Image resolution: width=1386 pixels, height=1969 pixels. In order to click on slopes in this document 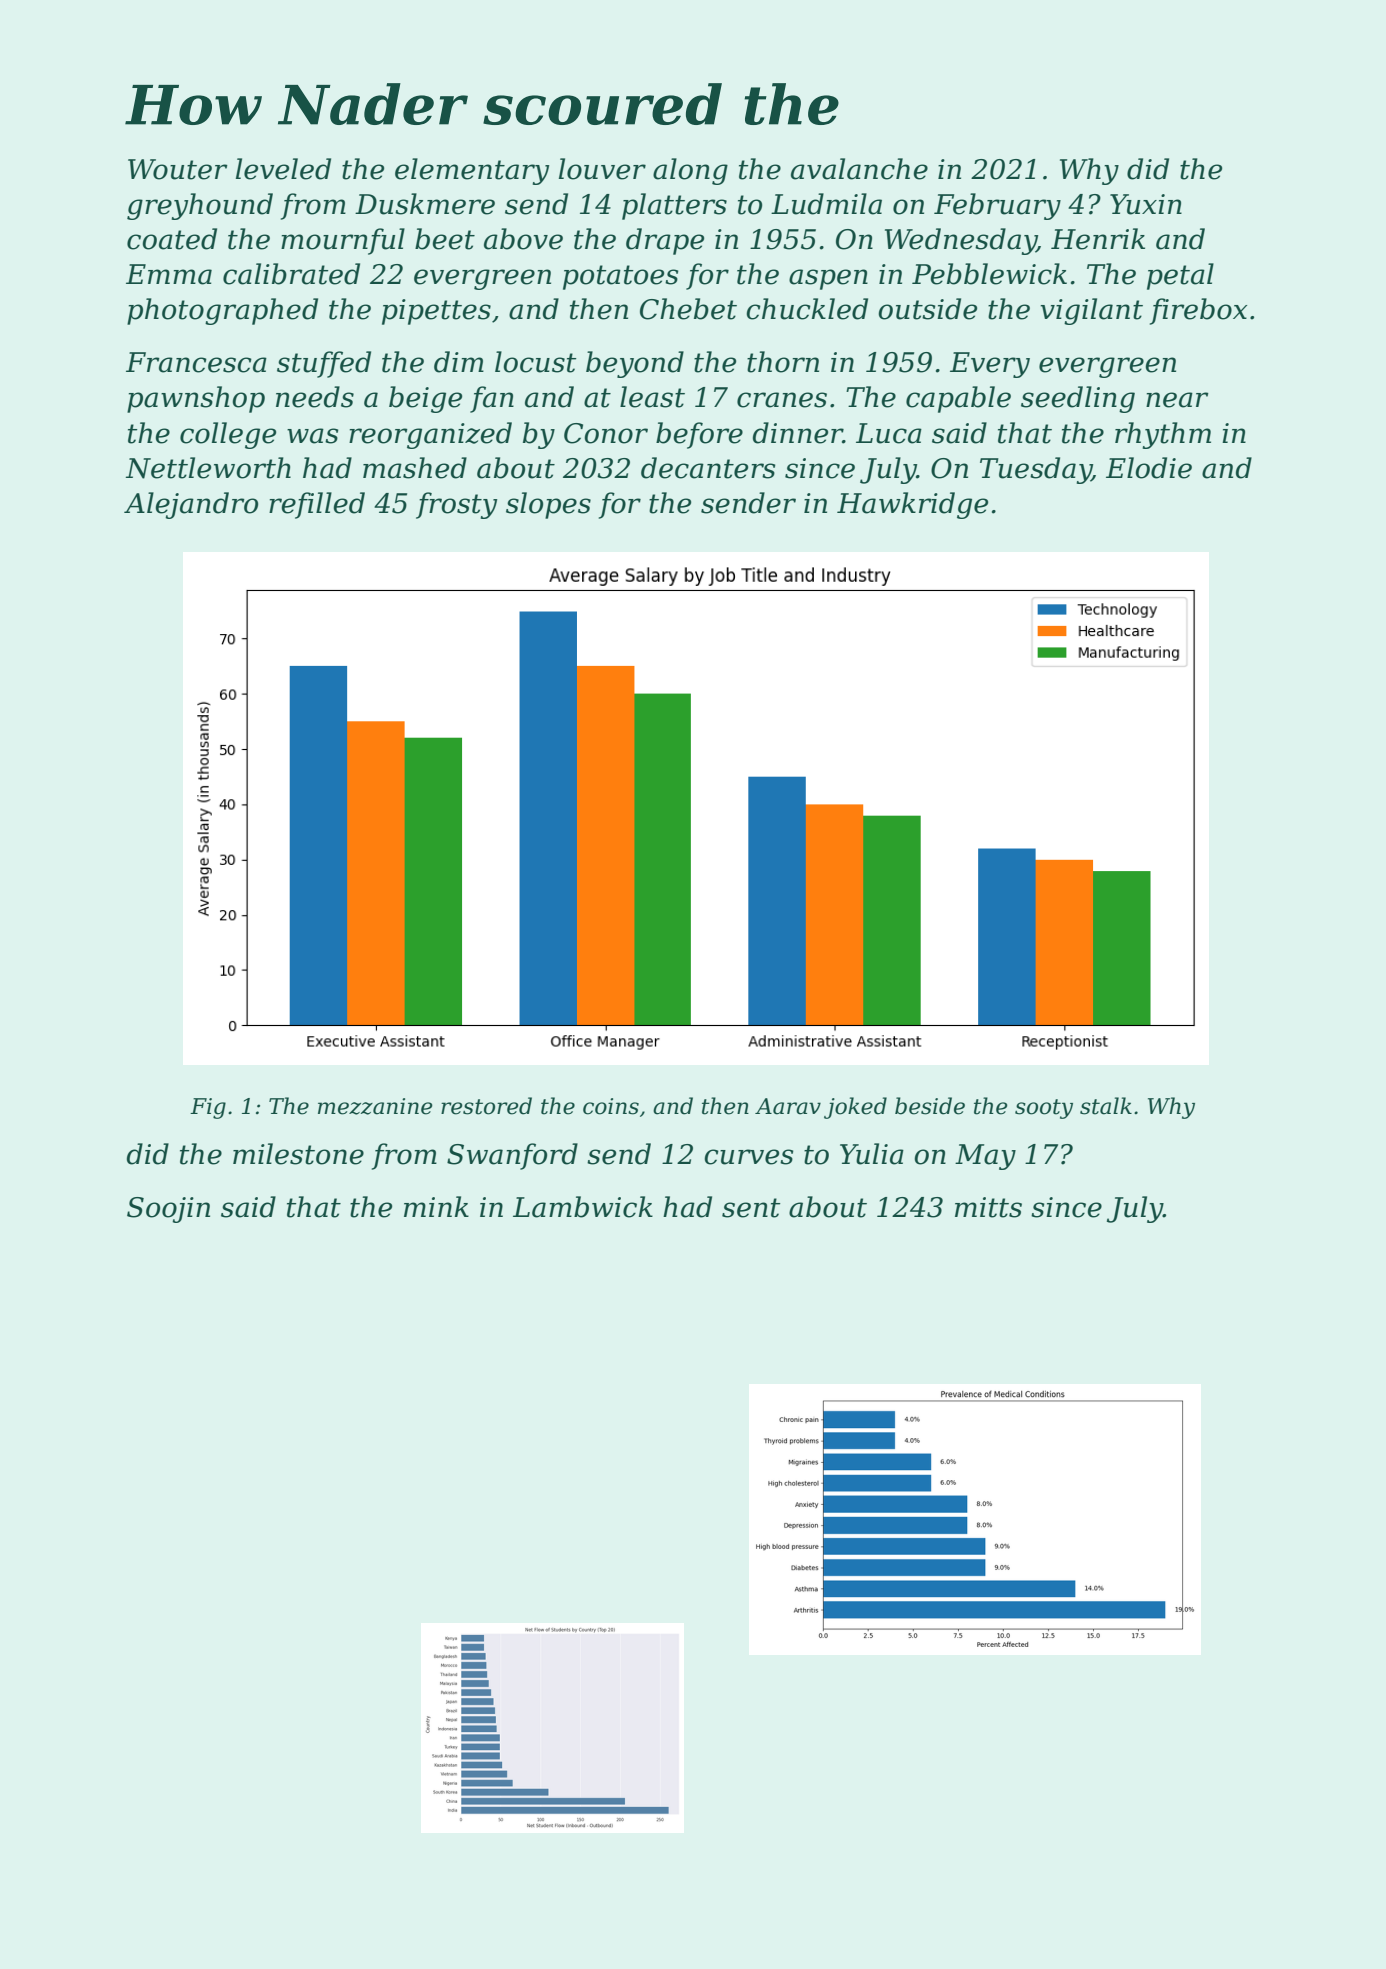, I will do `click(548, 505)`.
